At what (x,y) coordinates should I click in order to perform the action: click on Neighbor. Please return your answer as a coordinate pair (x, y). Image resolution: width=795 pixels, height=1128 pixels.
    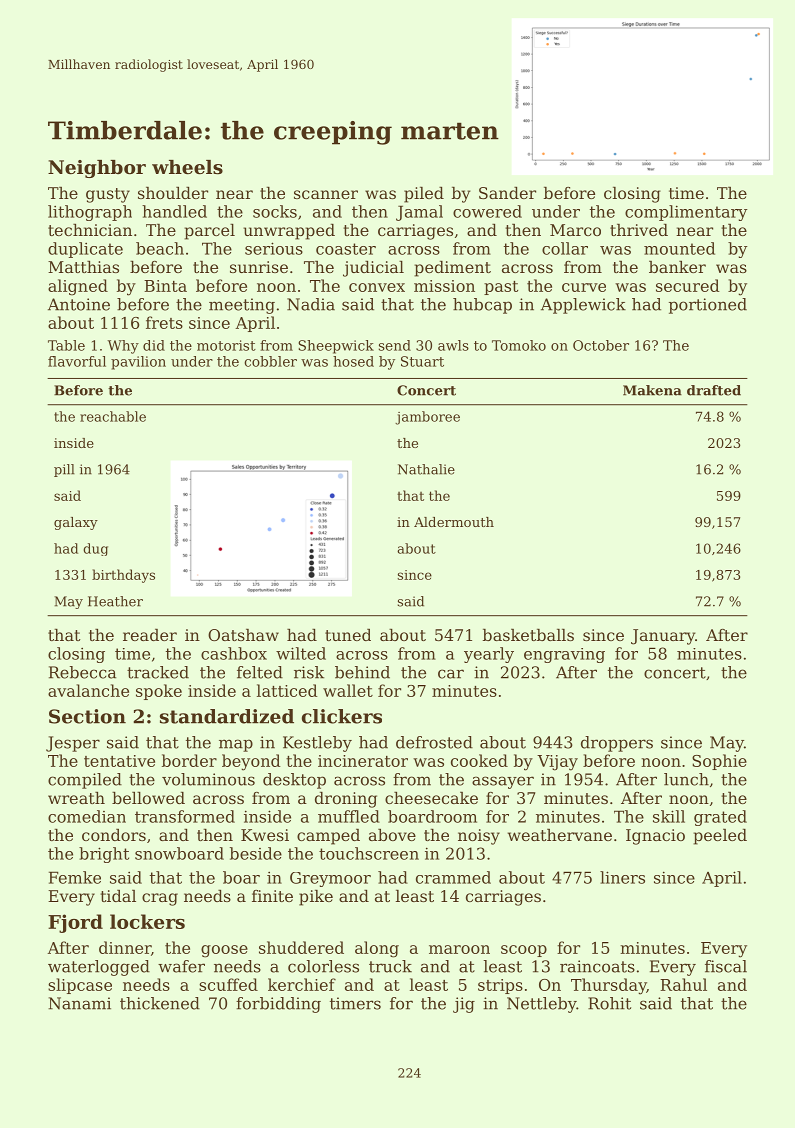
    Looking at the image, I should click on (97, 169).
